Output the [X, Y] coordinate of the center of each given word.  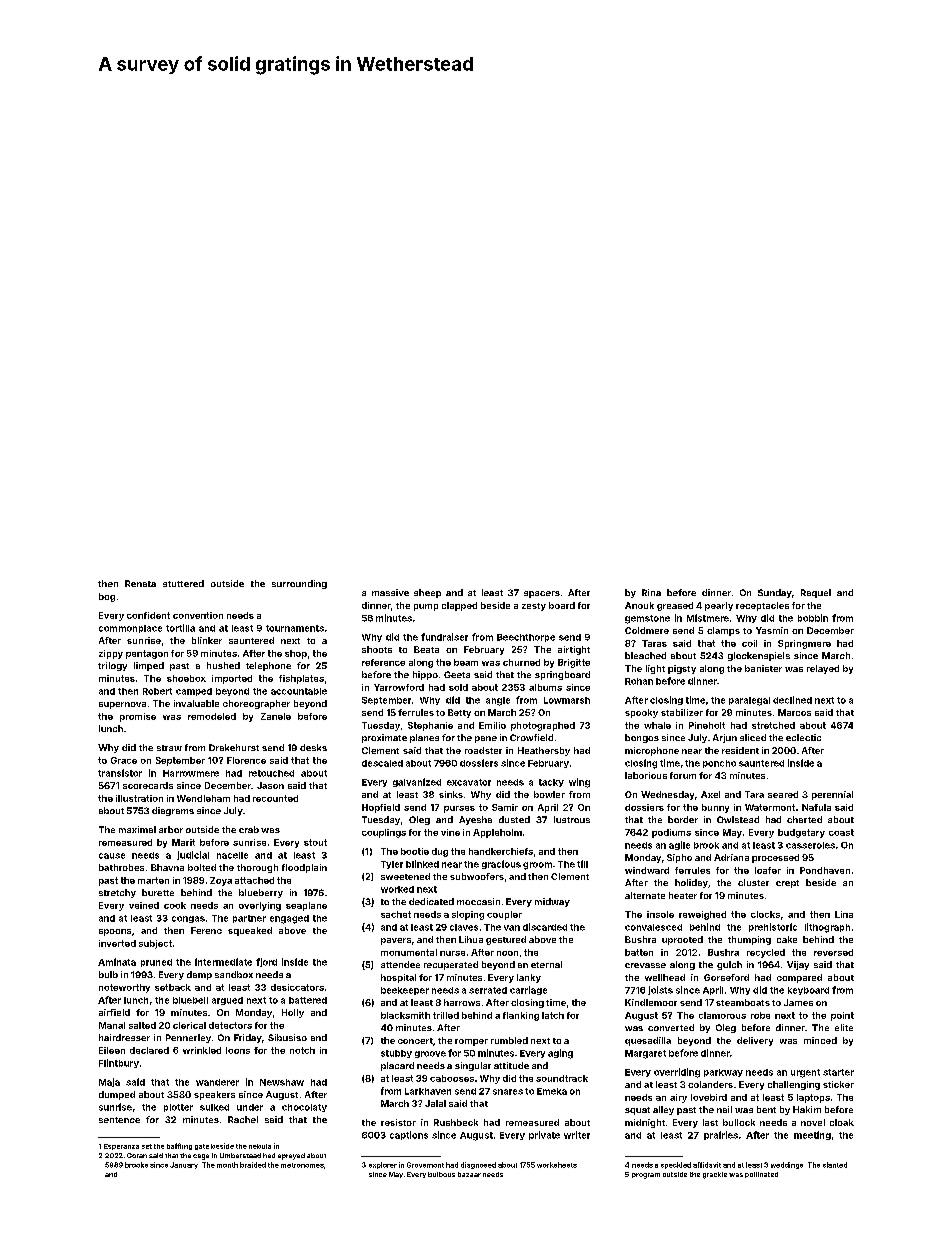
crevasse [645, 965]
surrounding [299, 584]
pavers [396, 941]
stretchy [117, 893]
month [227, 1165]
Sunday [775, 593]
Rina [651, 592]
